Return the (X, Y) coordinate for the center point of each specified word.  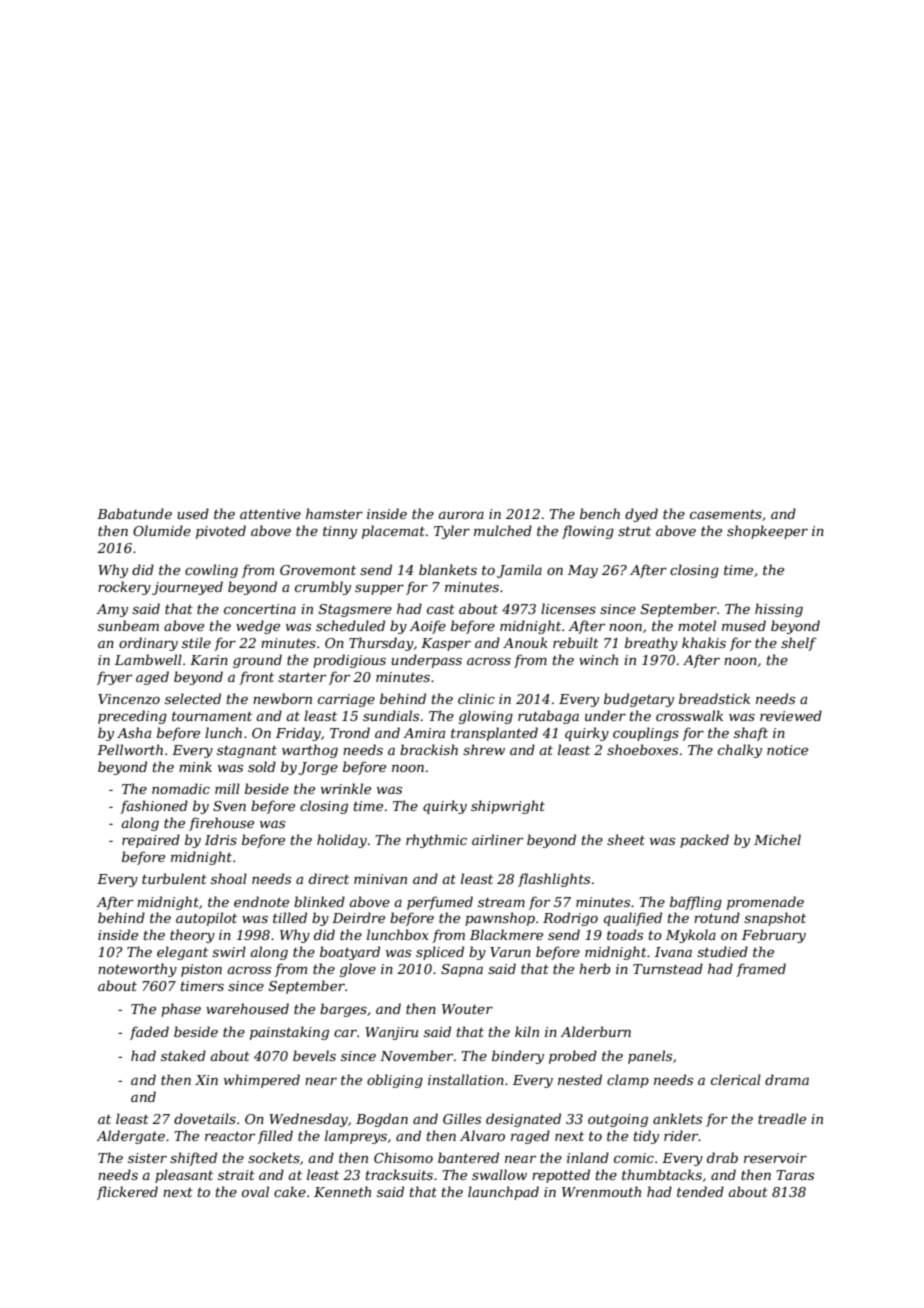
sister (147, 1158)
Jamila (519, 571)
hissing (779, 610)
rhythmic (436, 841)
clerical (736, 1079)
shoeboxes (642, 749)
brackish (429, 749)
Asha (134, 732)
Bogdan (382, 1120)
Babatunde (134, 513)
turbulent (174, 878)
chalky (740, 751)
